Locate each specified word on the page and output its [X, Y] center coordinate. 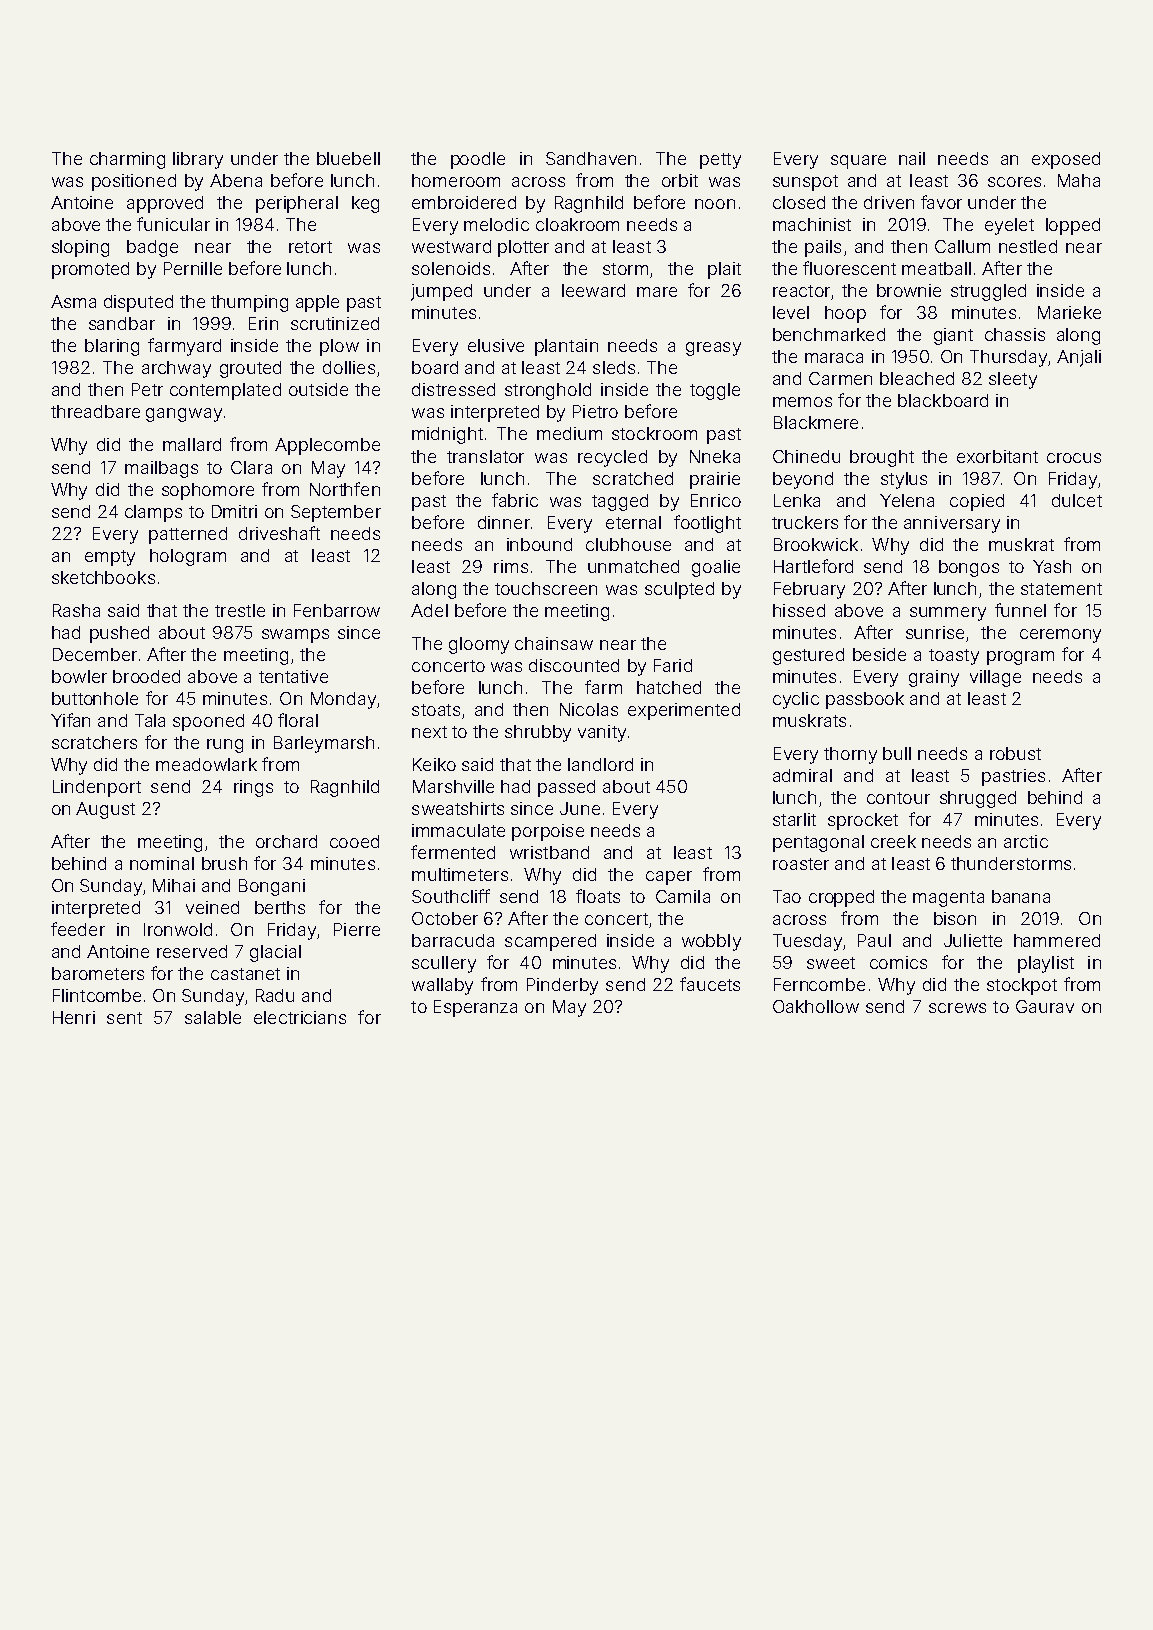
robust [1015, 753]
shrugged [978, 799]
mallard [192, 444]
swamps [295, 636]
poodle [478, 160]
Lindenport [97, 788]
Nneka [715, 456]
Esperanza [475, 1008]
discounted [574, 665]
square [858, 162]
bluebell [348, 158]
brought [882, 458]
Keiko [434, 764]
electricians [300, 1017]
